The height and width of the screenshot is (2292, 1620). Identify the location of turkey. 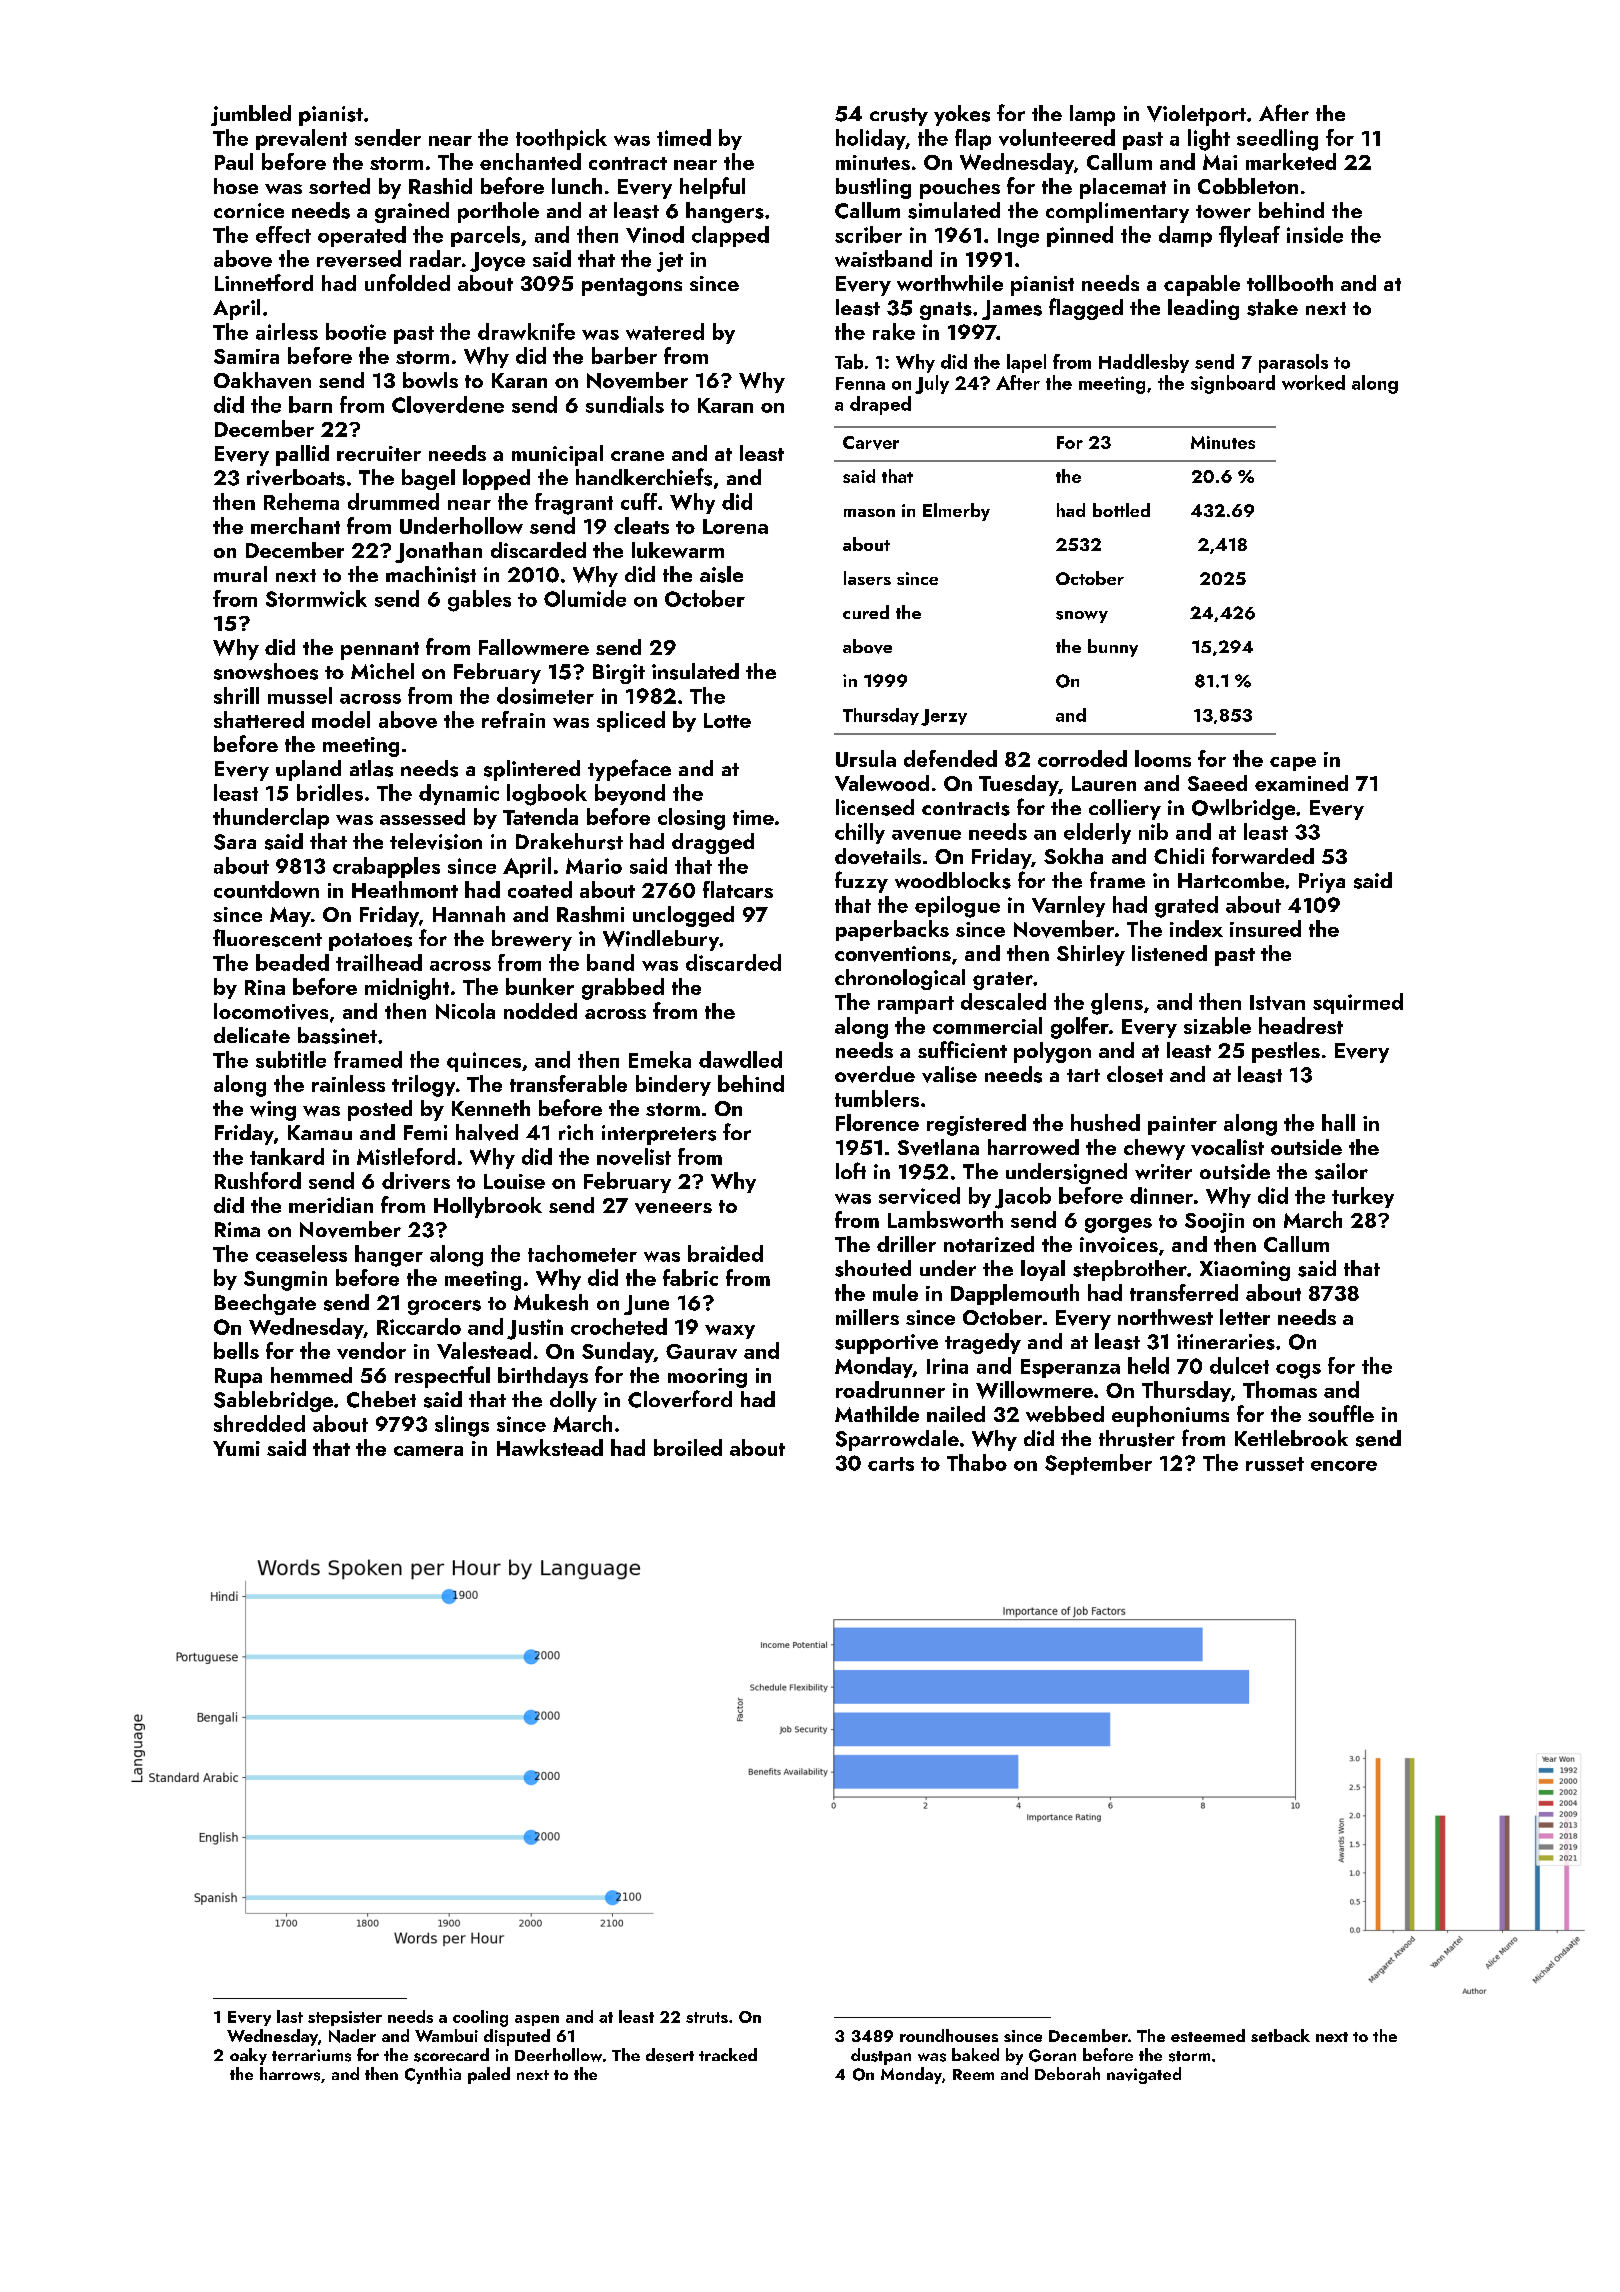
(1363, 1197).
